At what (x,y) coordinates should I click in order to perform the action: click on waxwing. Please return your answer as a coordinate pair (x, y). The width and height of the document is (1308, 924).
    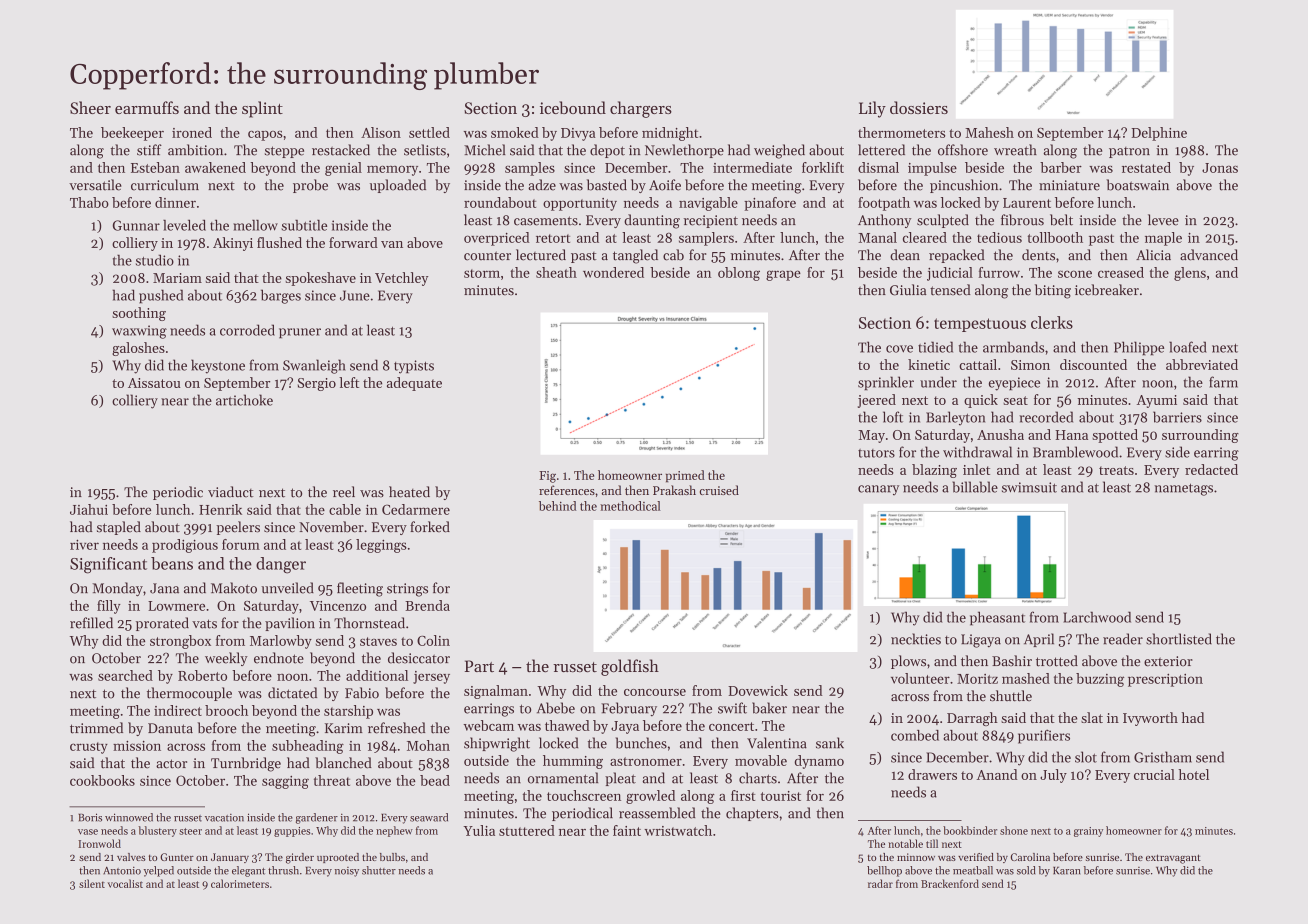
    Looking at the image, I should click on (139, 332).
